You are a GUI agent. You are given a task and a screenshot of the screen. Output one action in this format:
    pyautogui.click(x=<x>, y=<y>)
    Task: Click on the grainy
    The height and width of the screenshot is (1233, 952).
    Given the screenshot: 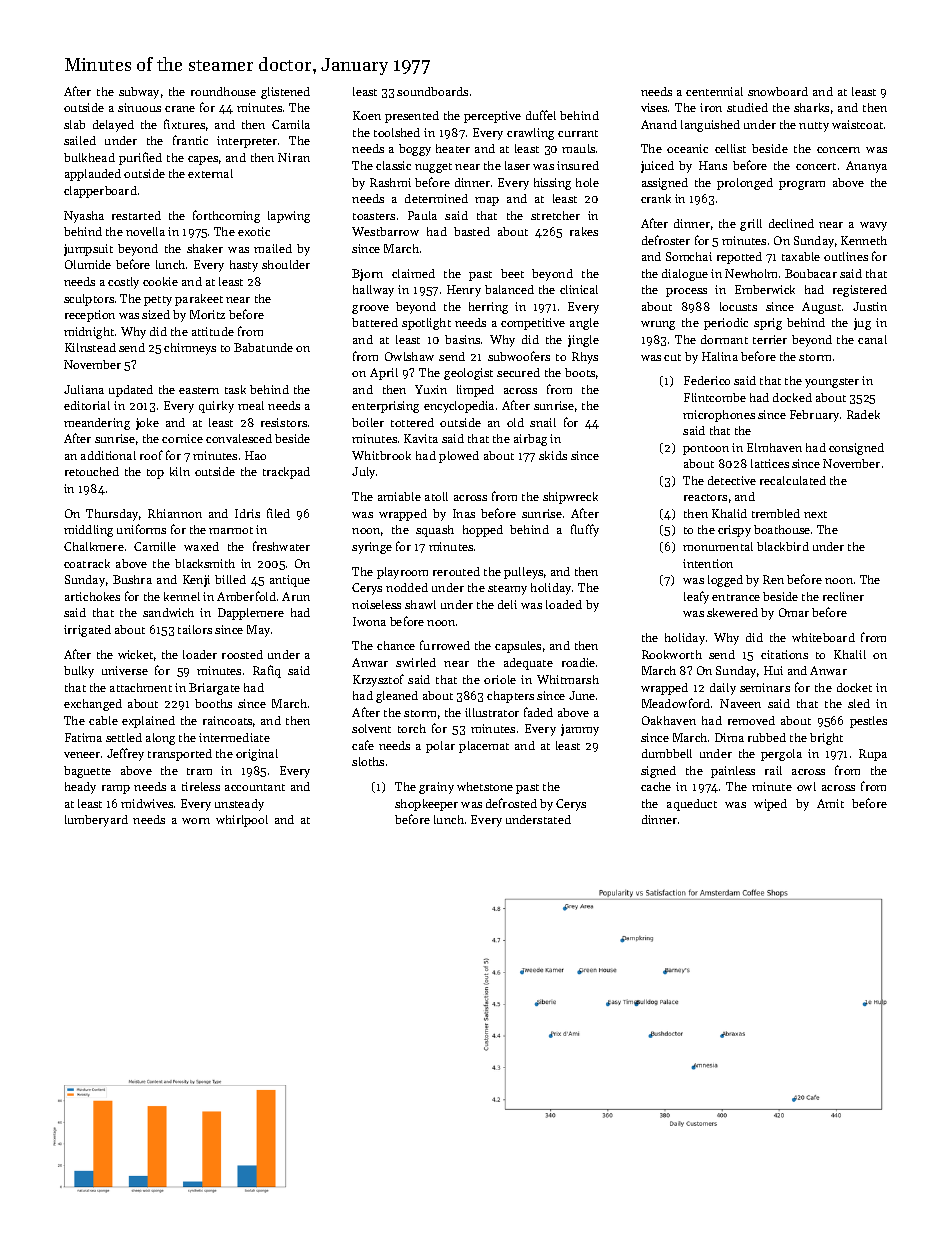 What is the action you would take?
    pyautogui.click(x=436, y=788)
